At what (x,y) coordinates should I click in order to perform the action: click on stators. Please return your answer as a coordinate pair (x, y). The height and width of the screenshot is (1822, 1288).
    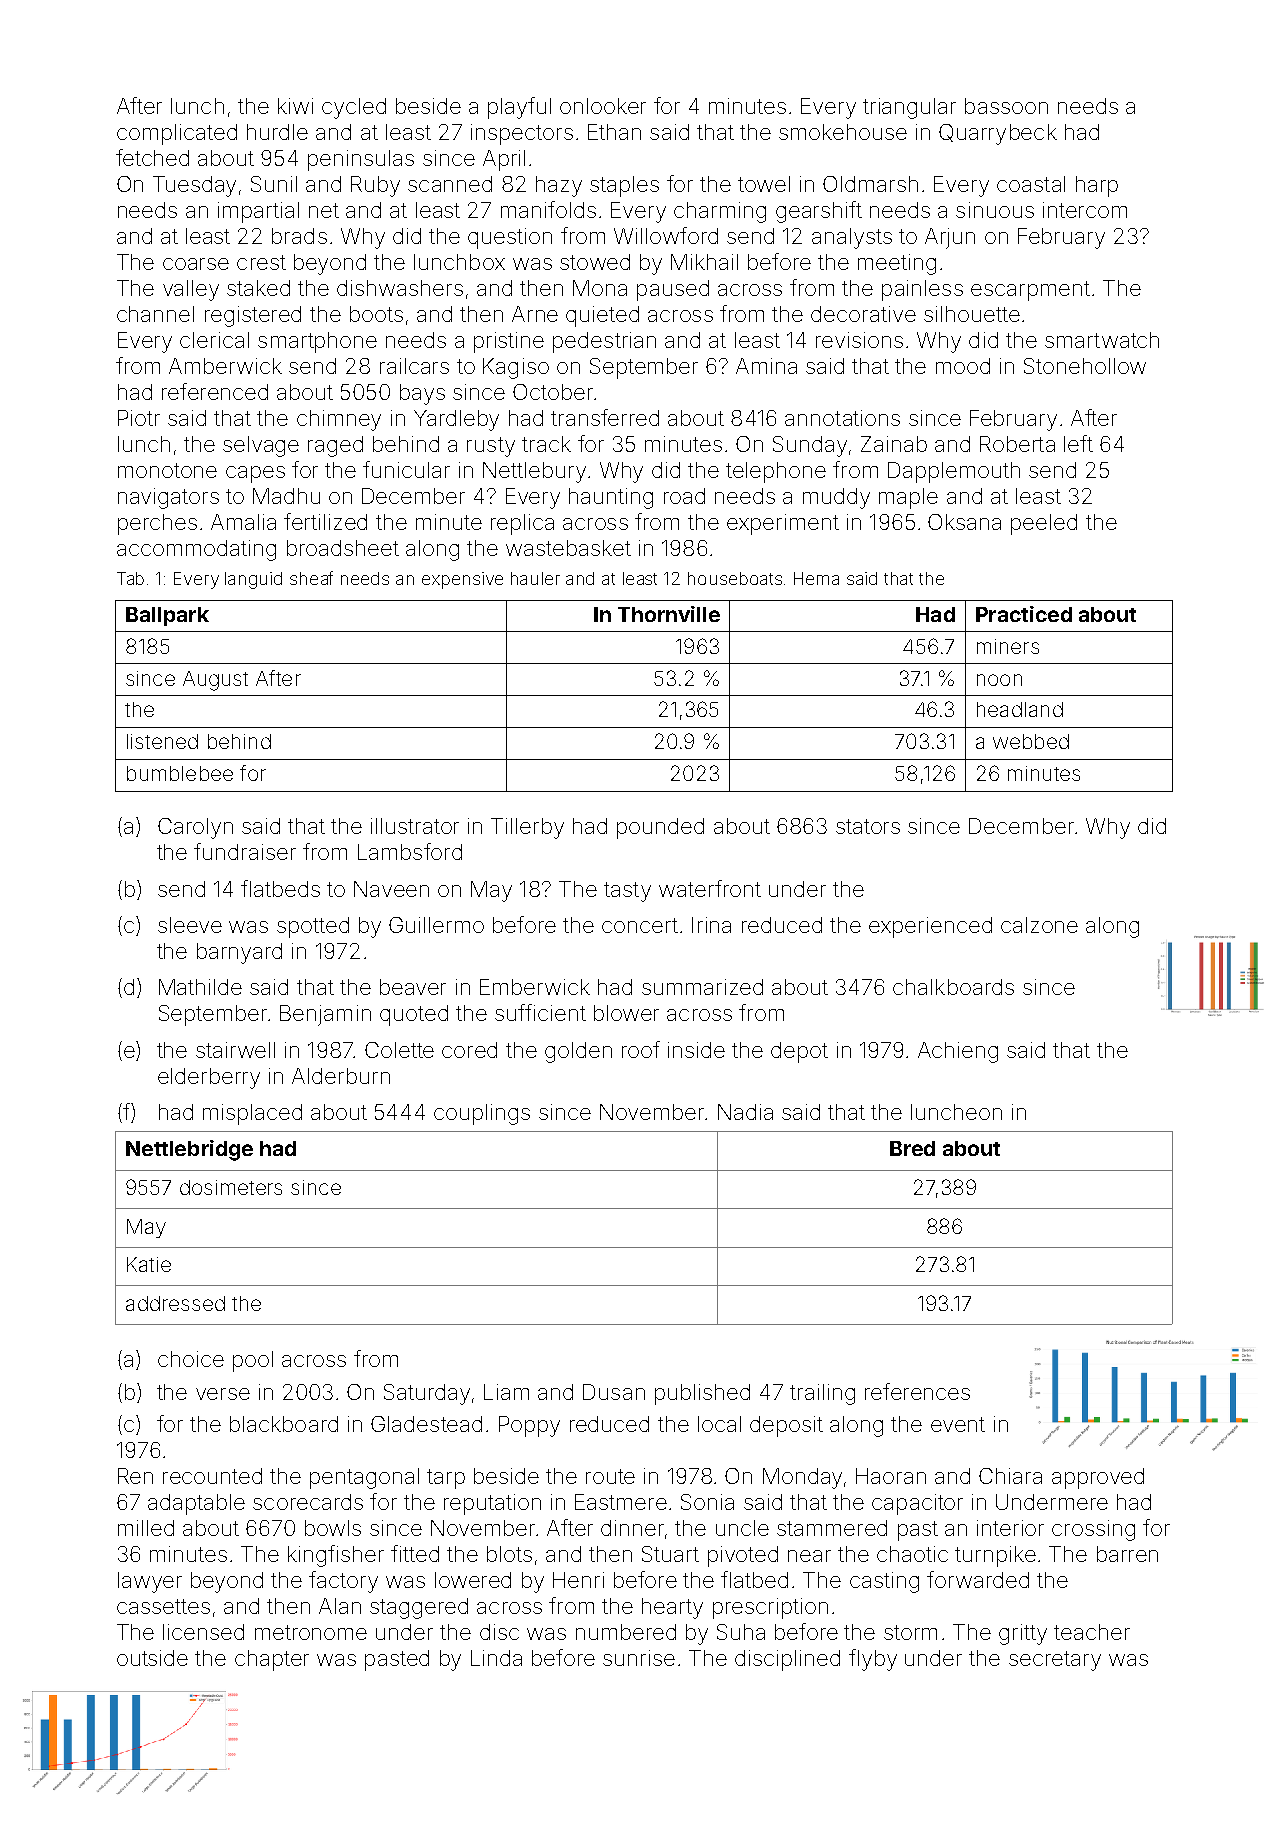
    Looking at the image, I should click on (868, 826).
